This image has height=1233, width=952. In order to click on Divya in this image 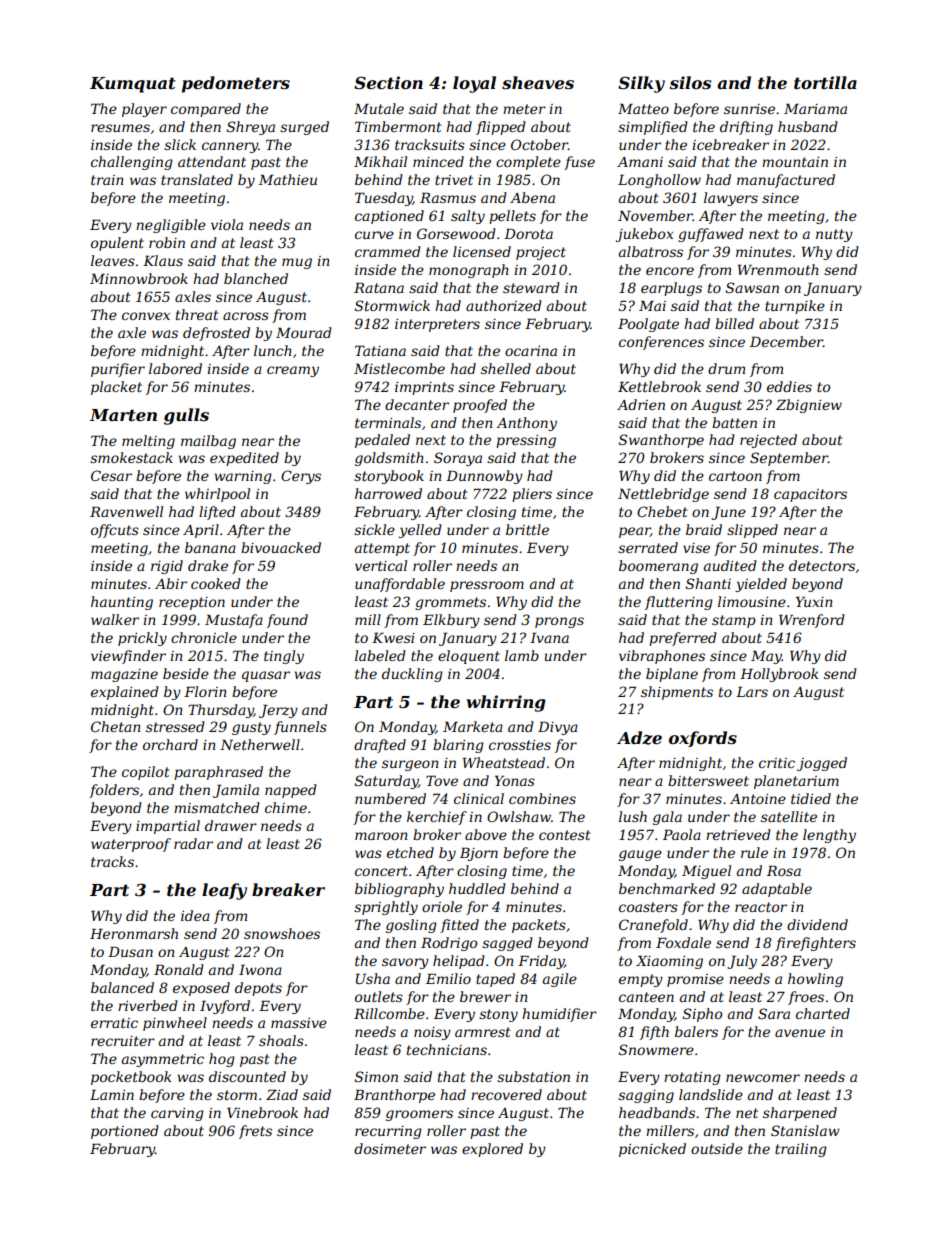, I will do `click(558, 728)`.
